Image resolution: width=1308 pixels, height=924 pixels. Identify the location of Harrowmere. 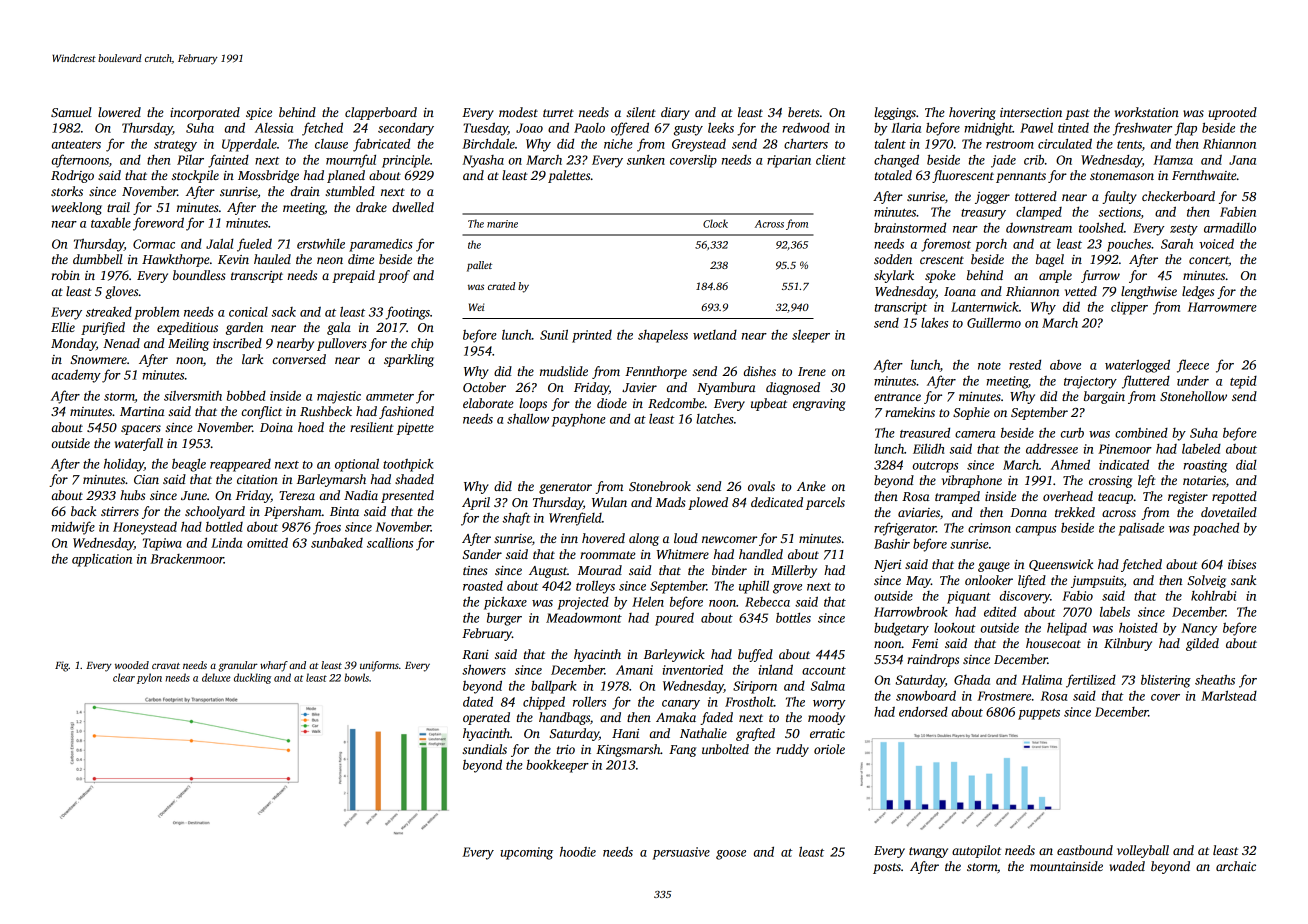
(1222, 307).
